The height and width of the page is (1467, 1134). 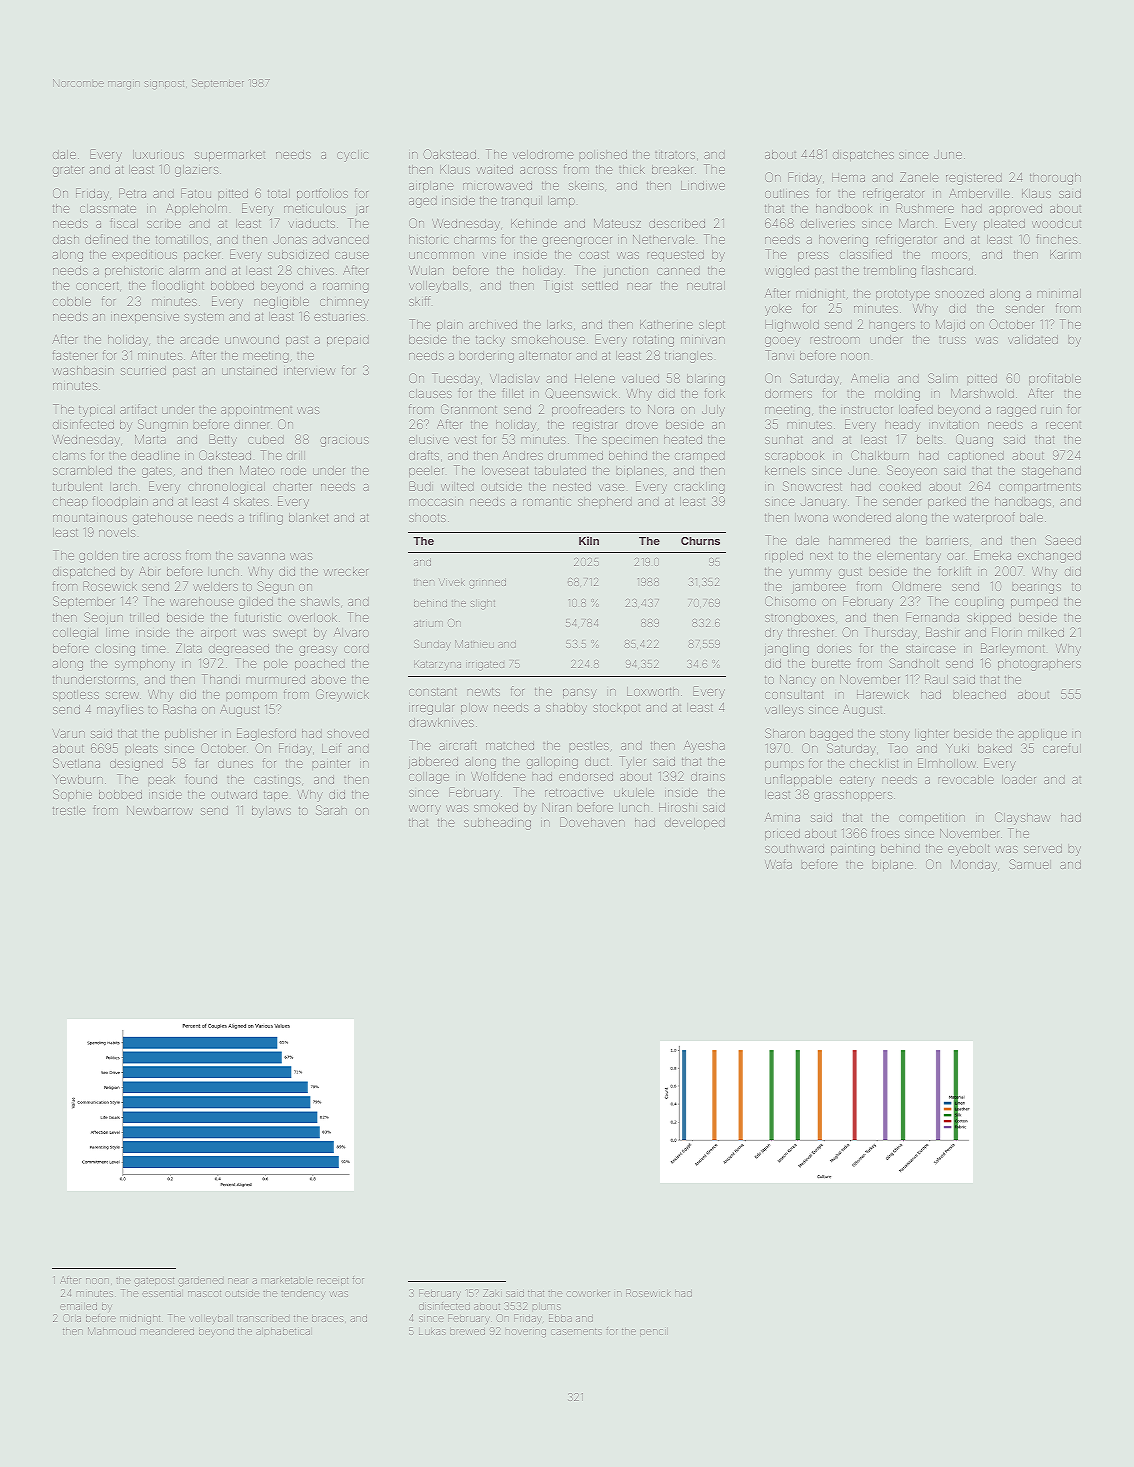 I want to click on castings, so click(x=277, y=782).
